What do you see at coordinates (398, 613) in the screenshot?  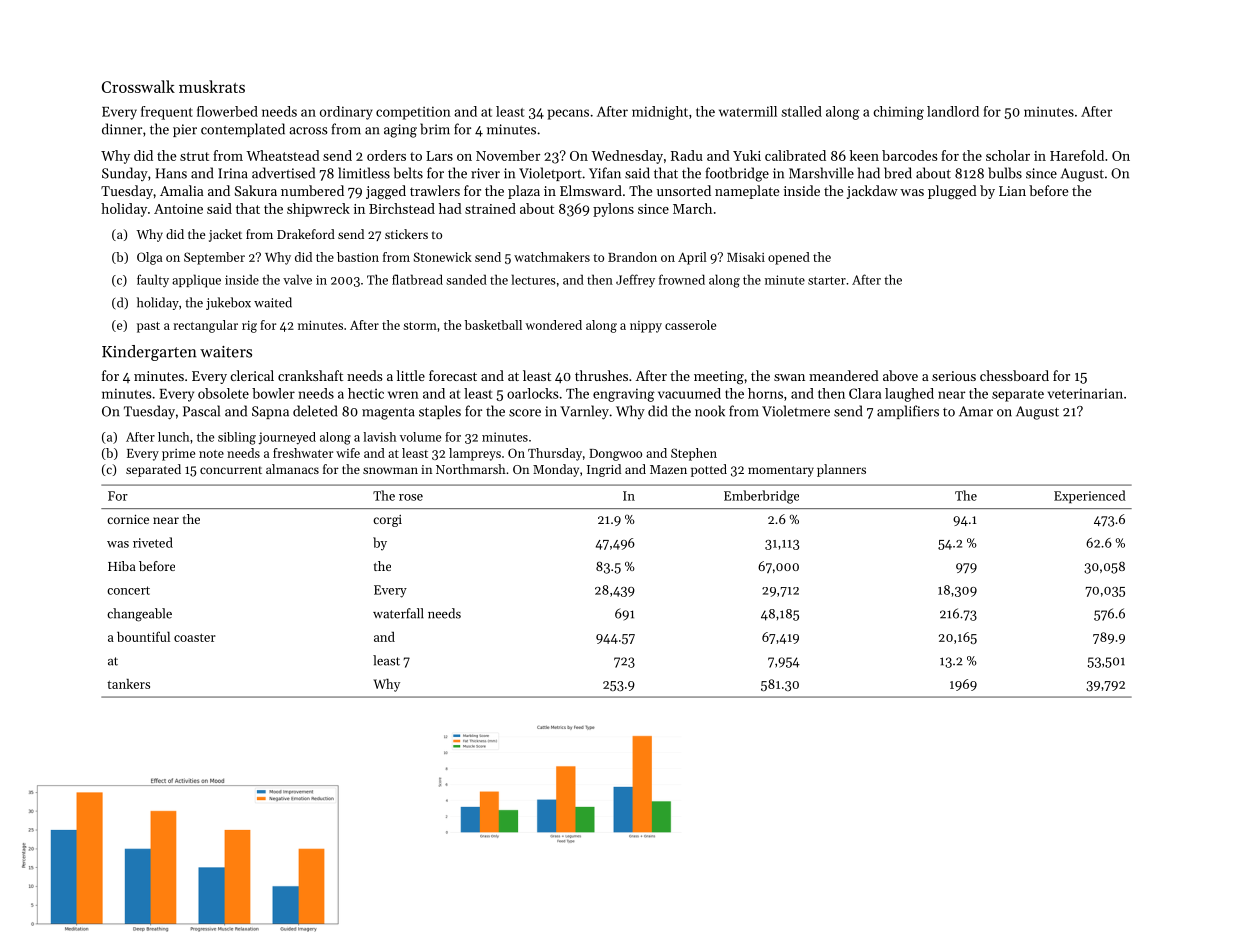 I see `waterfall` at bounding box center [398, 613].
